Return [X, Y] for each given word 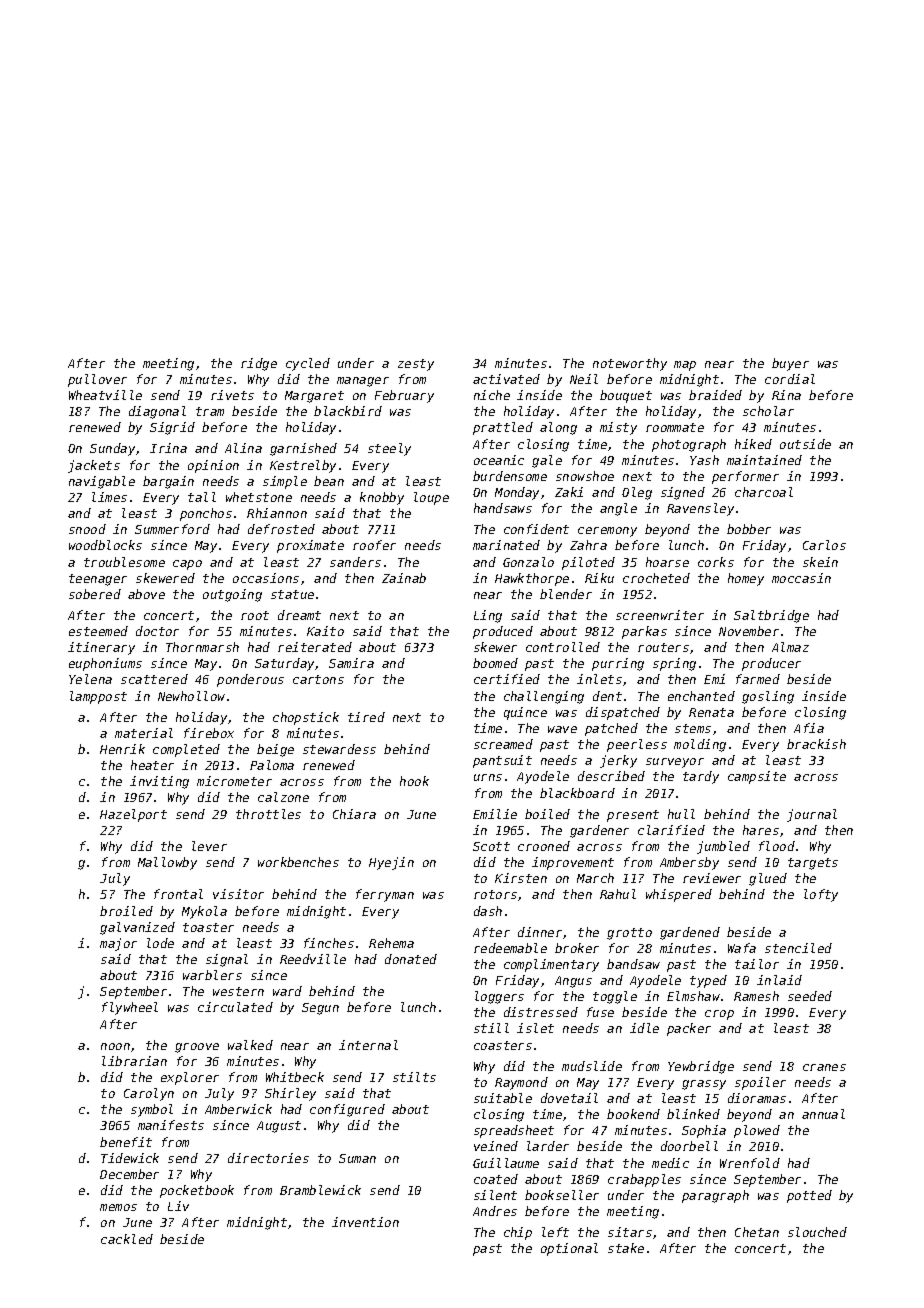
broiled [126, 911]
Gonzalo [528, 562]
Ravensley [700, 509]
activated [506, 379]
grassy [704, 1085]
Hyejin [391, 863]
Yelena [90, 679]
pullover [97, 380]
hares [761, 830]
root [255, 615]
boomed [495, 663]
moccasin [801, 578]
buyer [790, 364]
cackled [127, 1239]
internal [368, 1045]
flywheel [130, 1008]
